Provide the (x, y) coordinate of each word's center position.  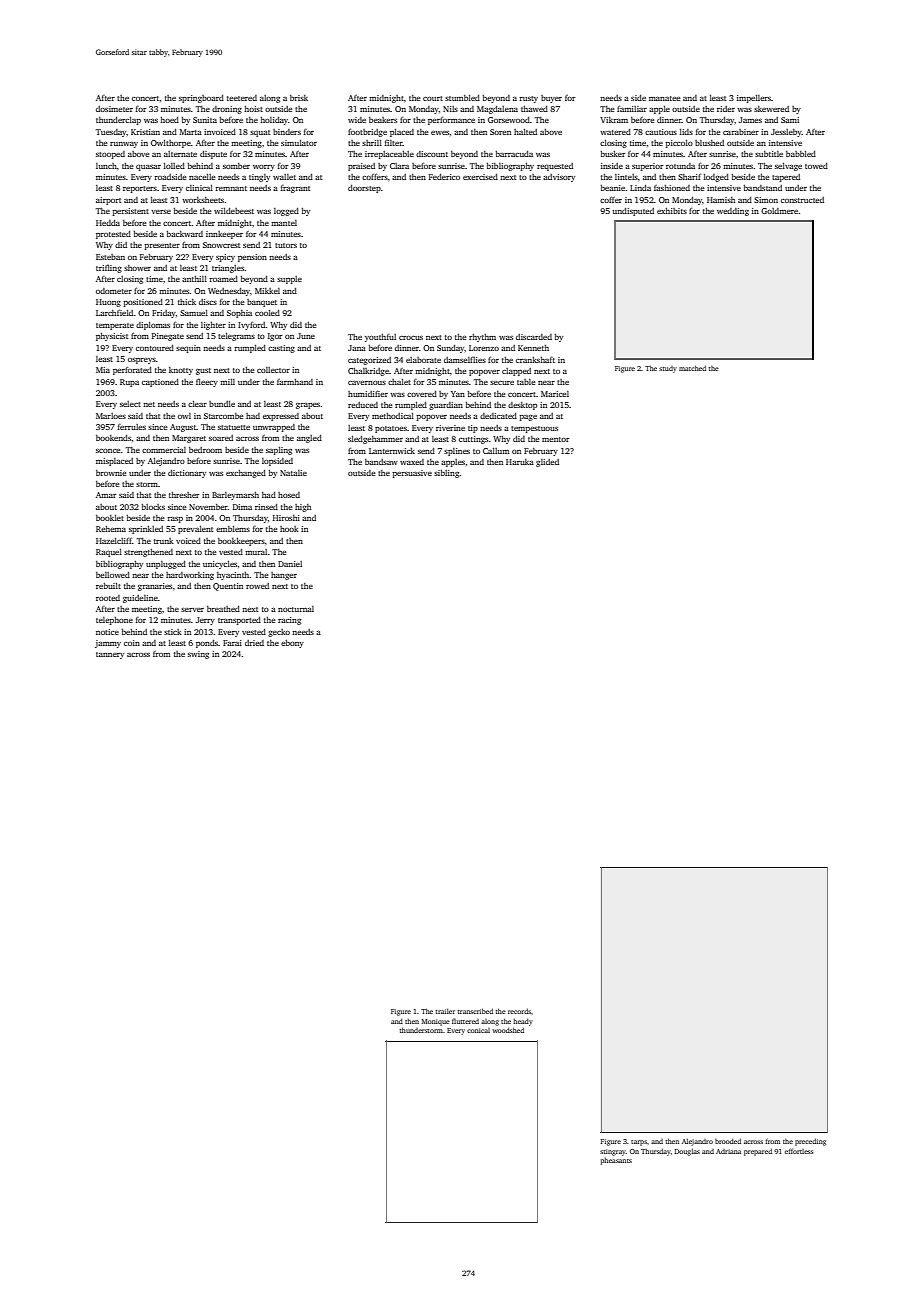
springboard (201, 99)
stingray (613, 1152)
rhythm (482, 338)
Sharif (689, 176)
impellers (754, 99)
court (433, 98)
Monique (436, 1022)
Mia (103, 370)
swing (198, 655)
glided (547, 463)
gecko (279, 633)
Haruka (520, 462)
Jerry (205, 621)
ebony (292, 644)
